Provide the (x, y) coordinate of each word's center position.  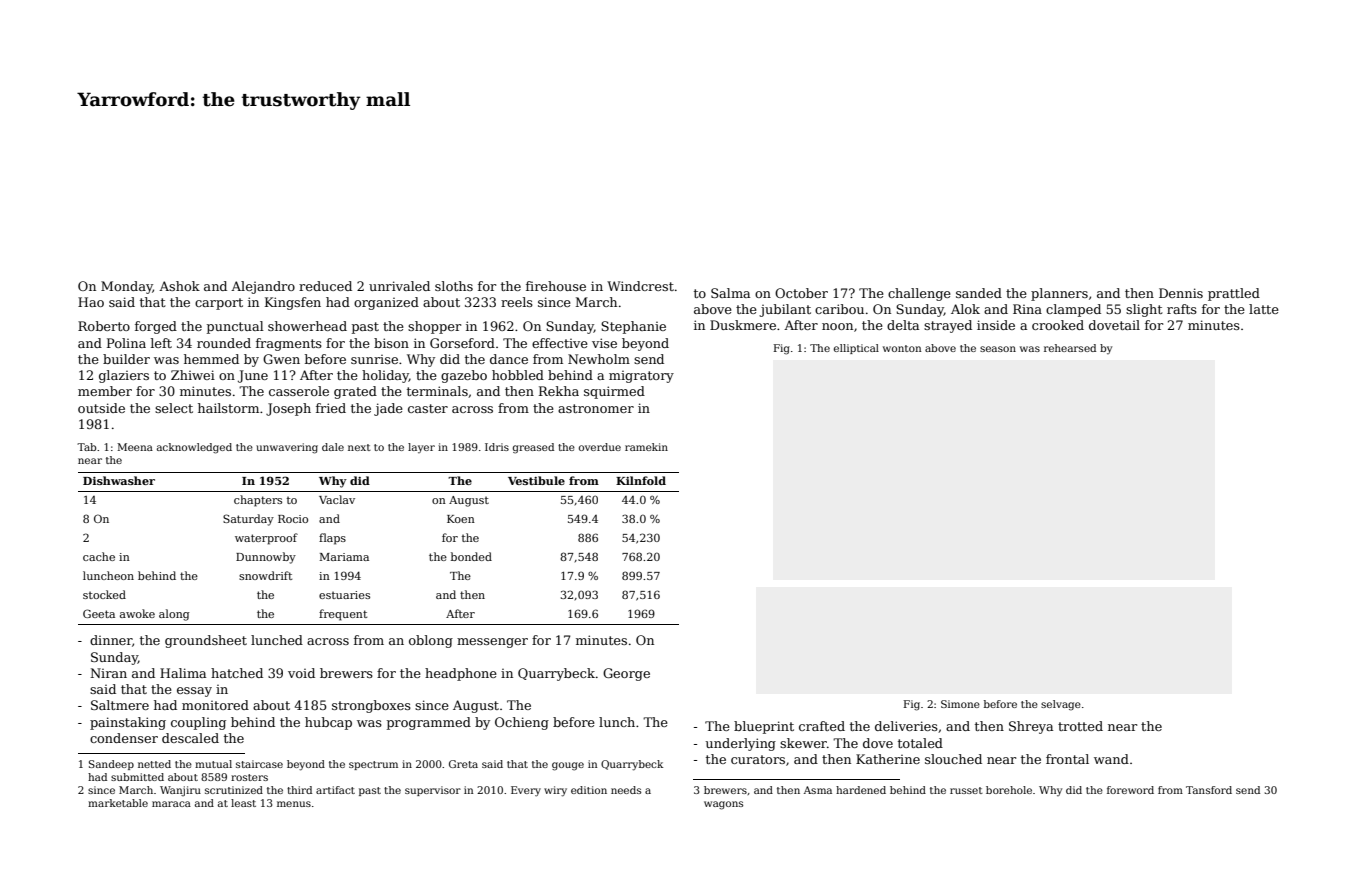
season (998, 349)
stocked (104, 594)
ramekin (646, 447)
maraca (171, 804)
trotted (1080, 726)
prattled (1234, 294)
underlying (741, 744)
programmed (429, 723)
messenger (492, 643)
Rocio (293, 519)
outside (101, 408)
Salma (730, 293)
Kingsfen (293, 303)
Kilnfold (641, 480)
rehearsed (1070, 348)
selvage (1061, 705)
